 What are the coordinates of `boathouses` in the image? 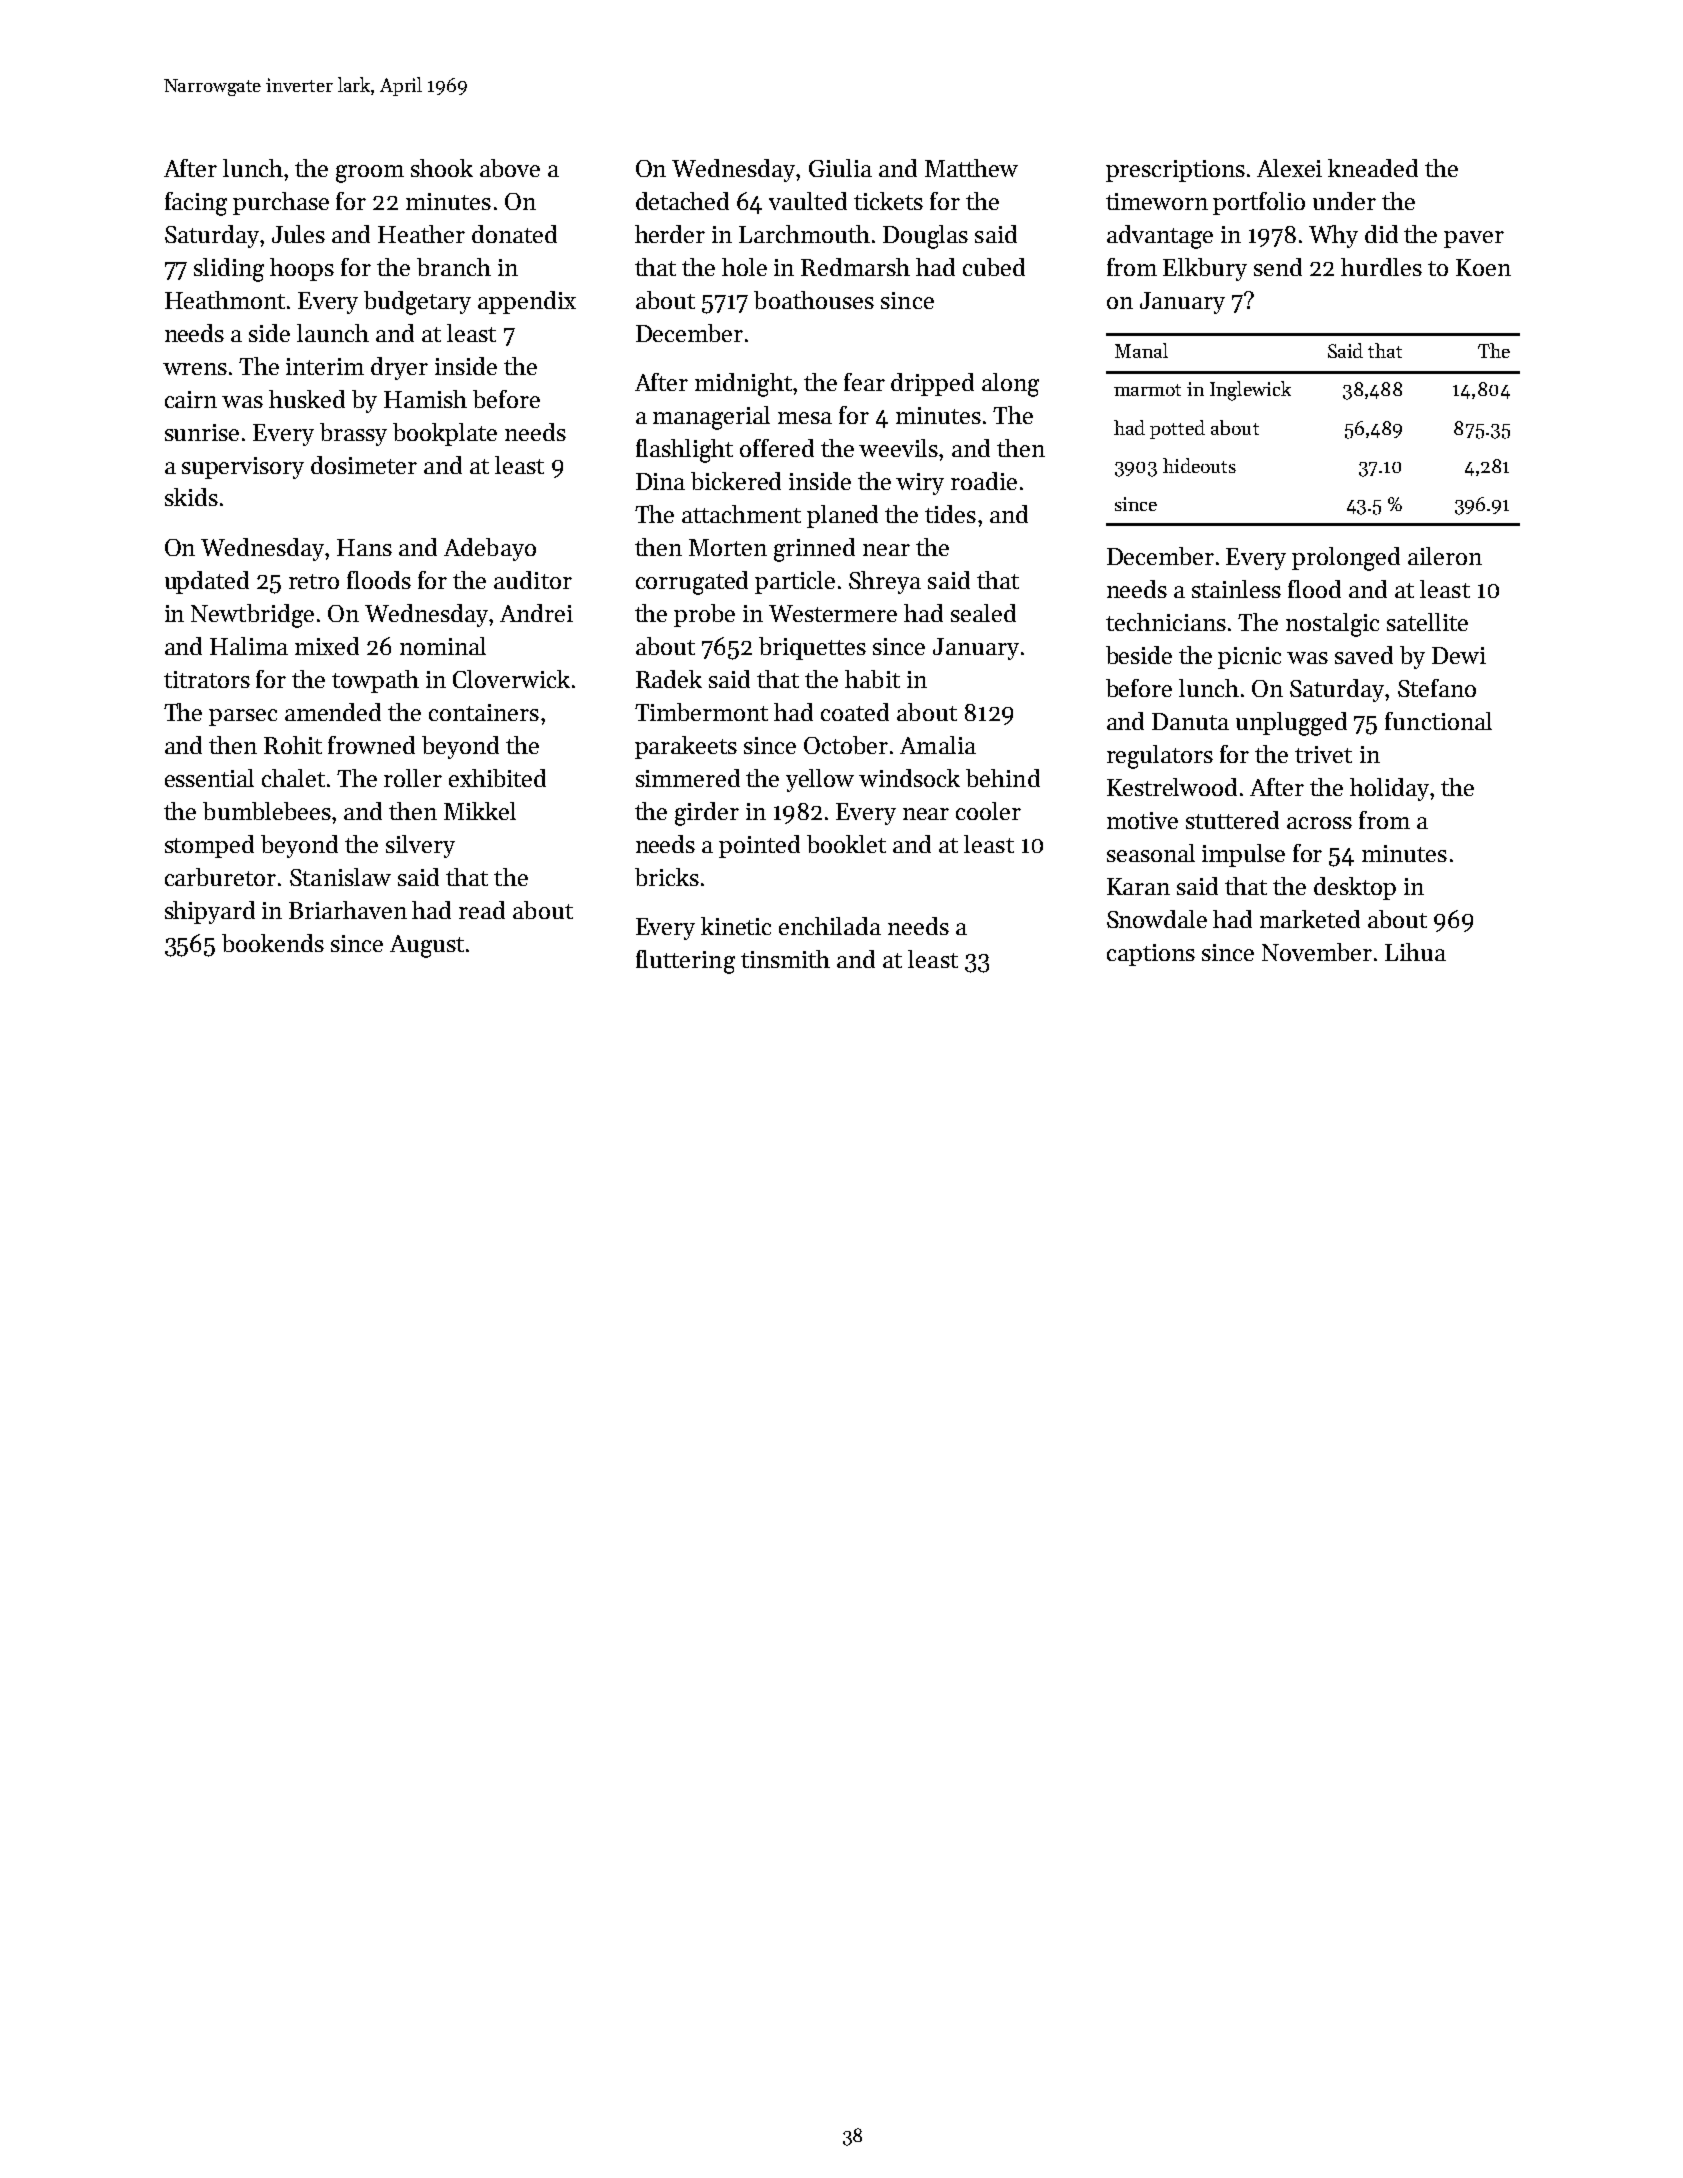 It's located at (814, 300).
